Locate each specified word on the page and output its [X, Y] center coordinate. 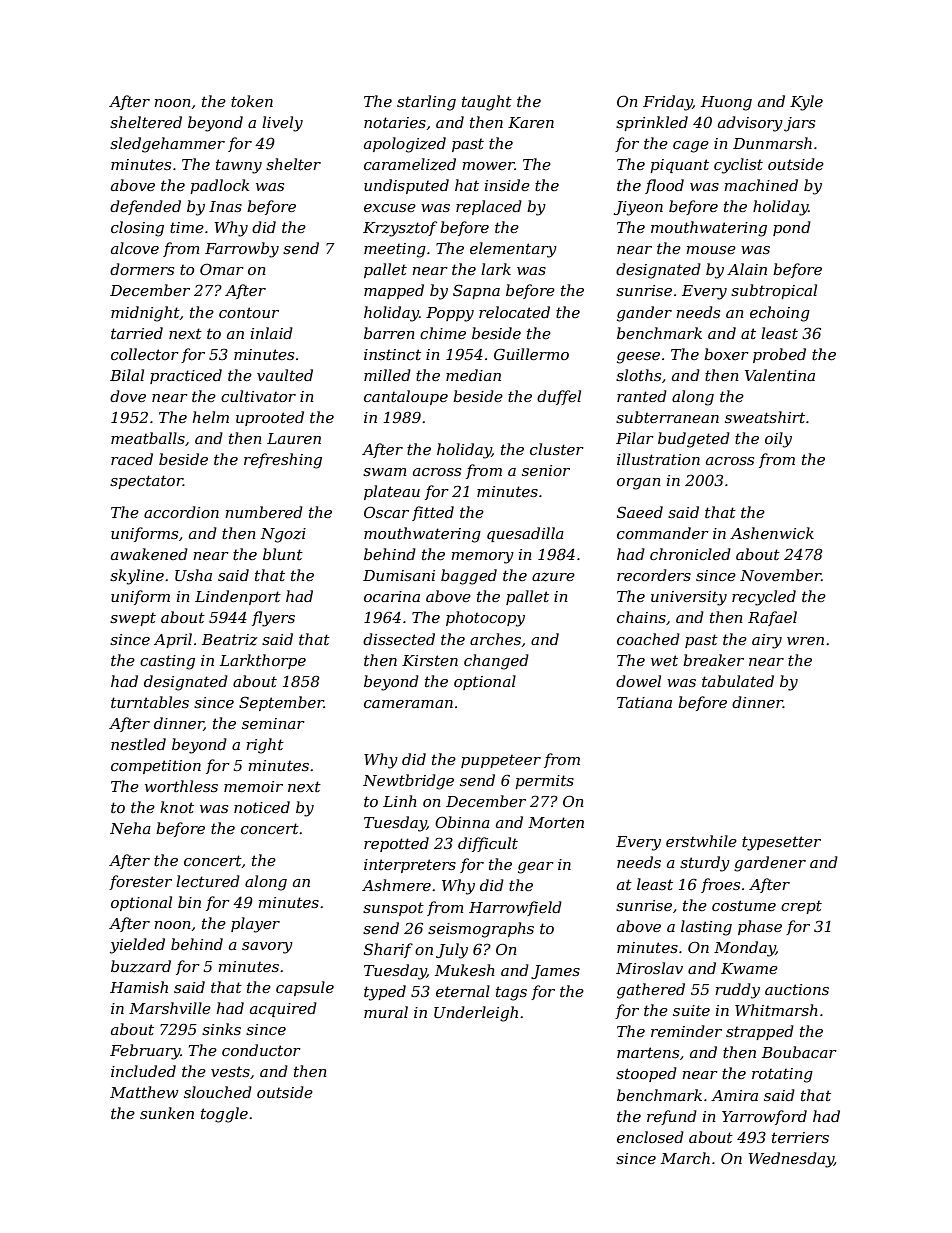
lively [282, 124]
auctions [797, 989]
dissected [399, 639]
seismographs [481, 930]
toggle [224, 1115]
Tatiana [644, 702]
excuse [390, 208]
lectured [208, 881]
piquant [679, 166]
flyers [273, 619]
